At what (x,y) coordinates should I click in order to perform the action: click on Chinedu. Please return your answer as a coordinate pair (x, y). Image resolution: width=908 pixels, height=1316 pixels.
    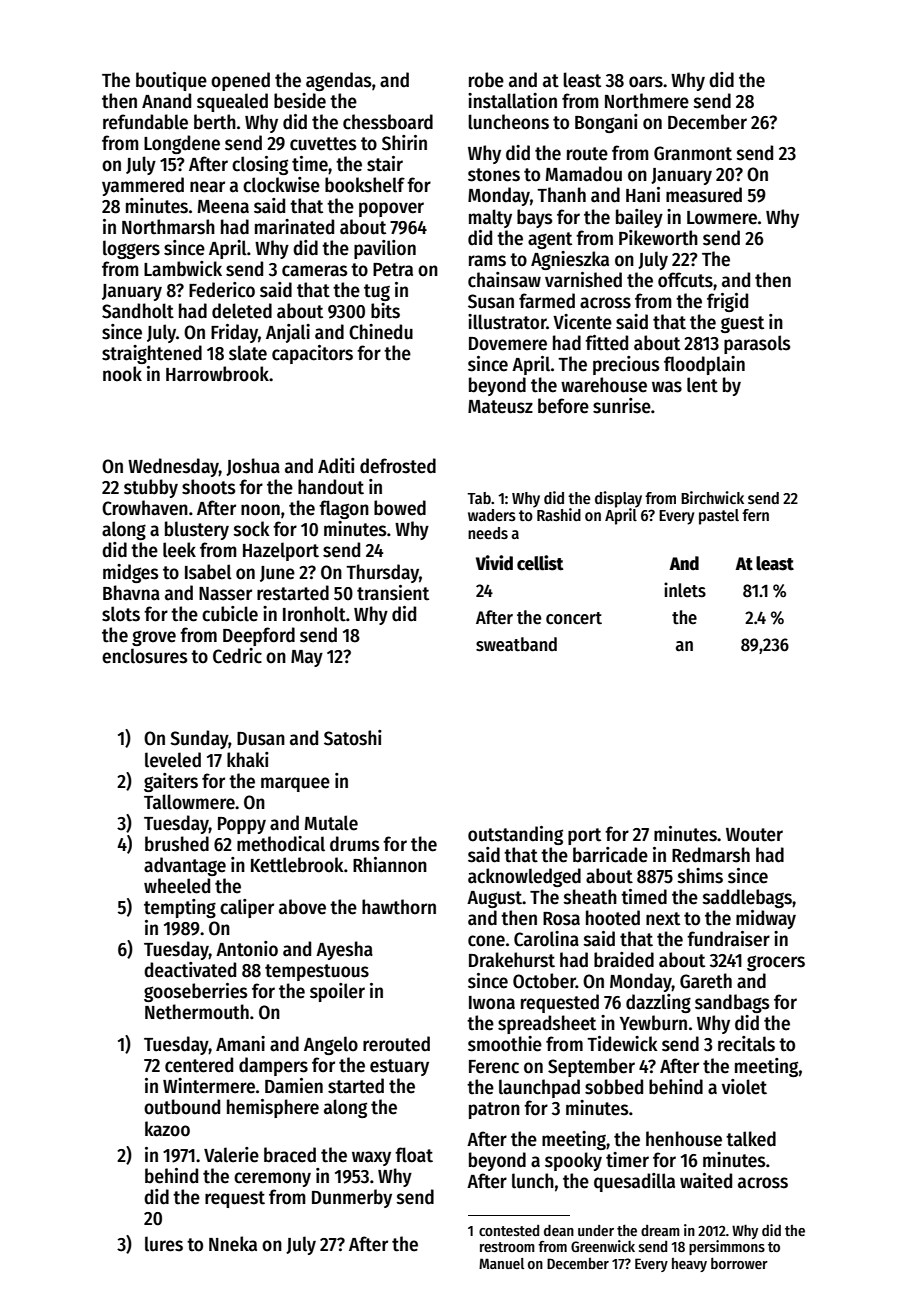
    Looking at the image, I should click on (381, 332).
